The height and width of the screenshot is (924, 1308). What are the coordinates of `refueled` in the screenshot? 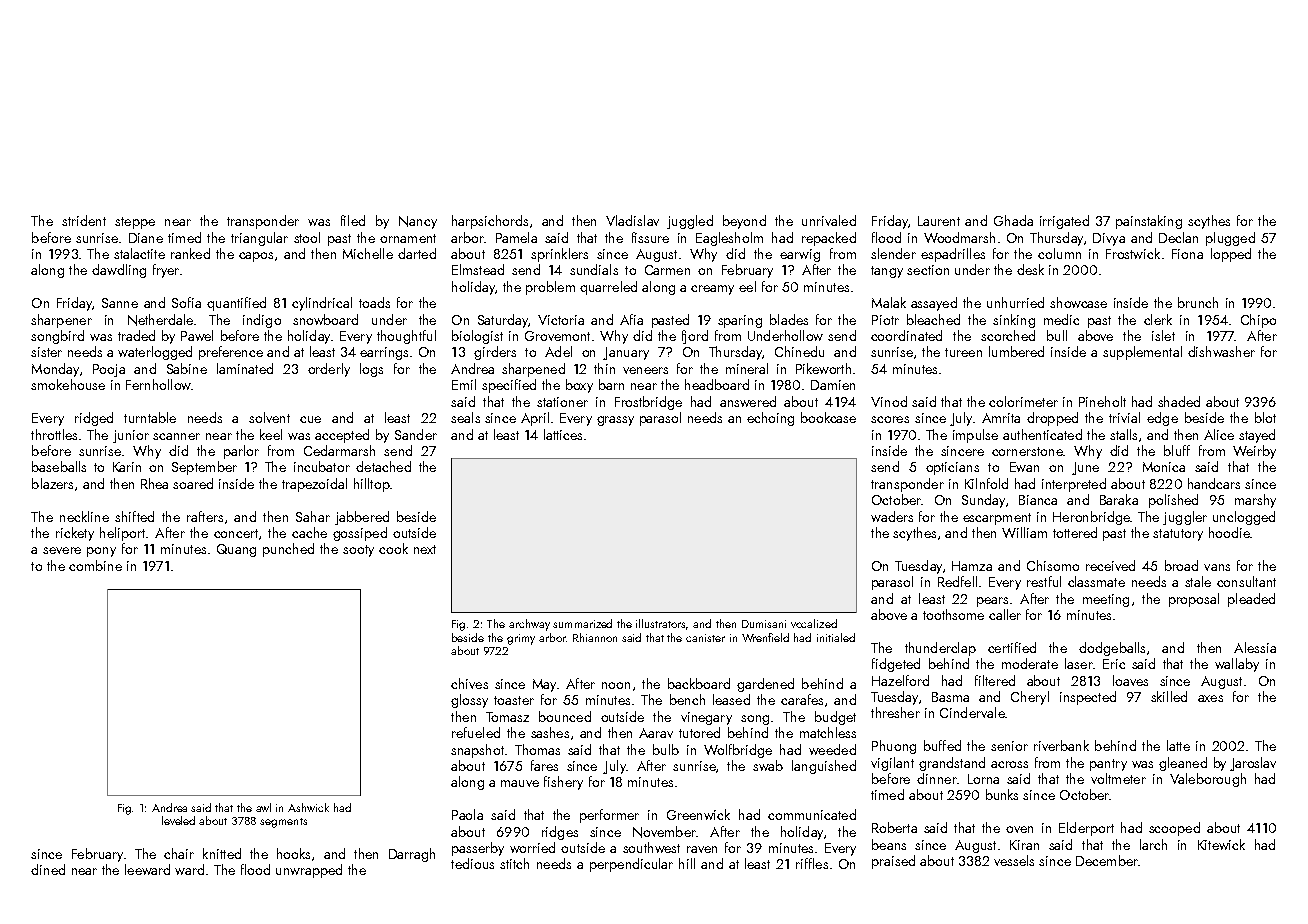 It's located at (476, 732).
